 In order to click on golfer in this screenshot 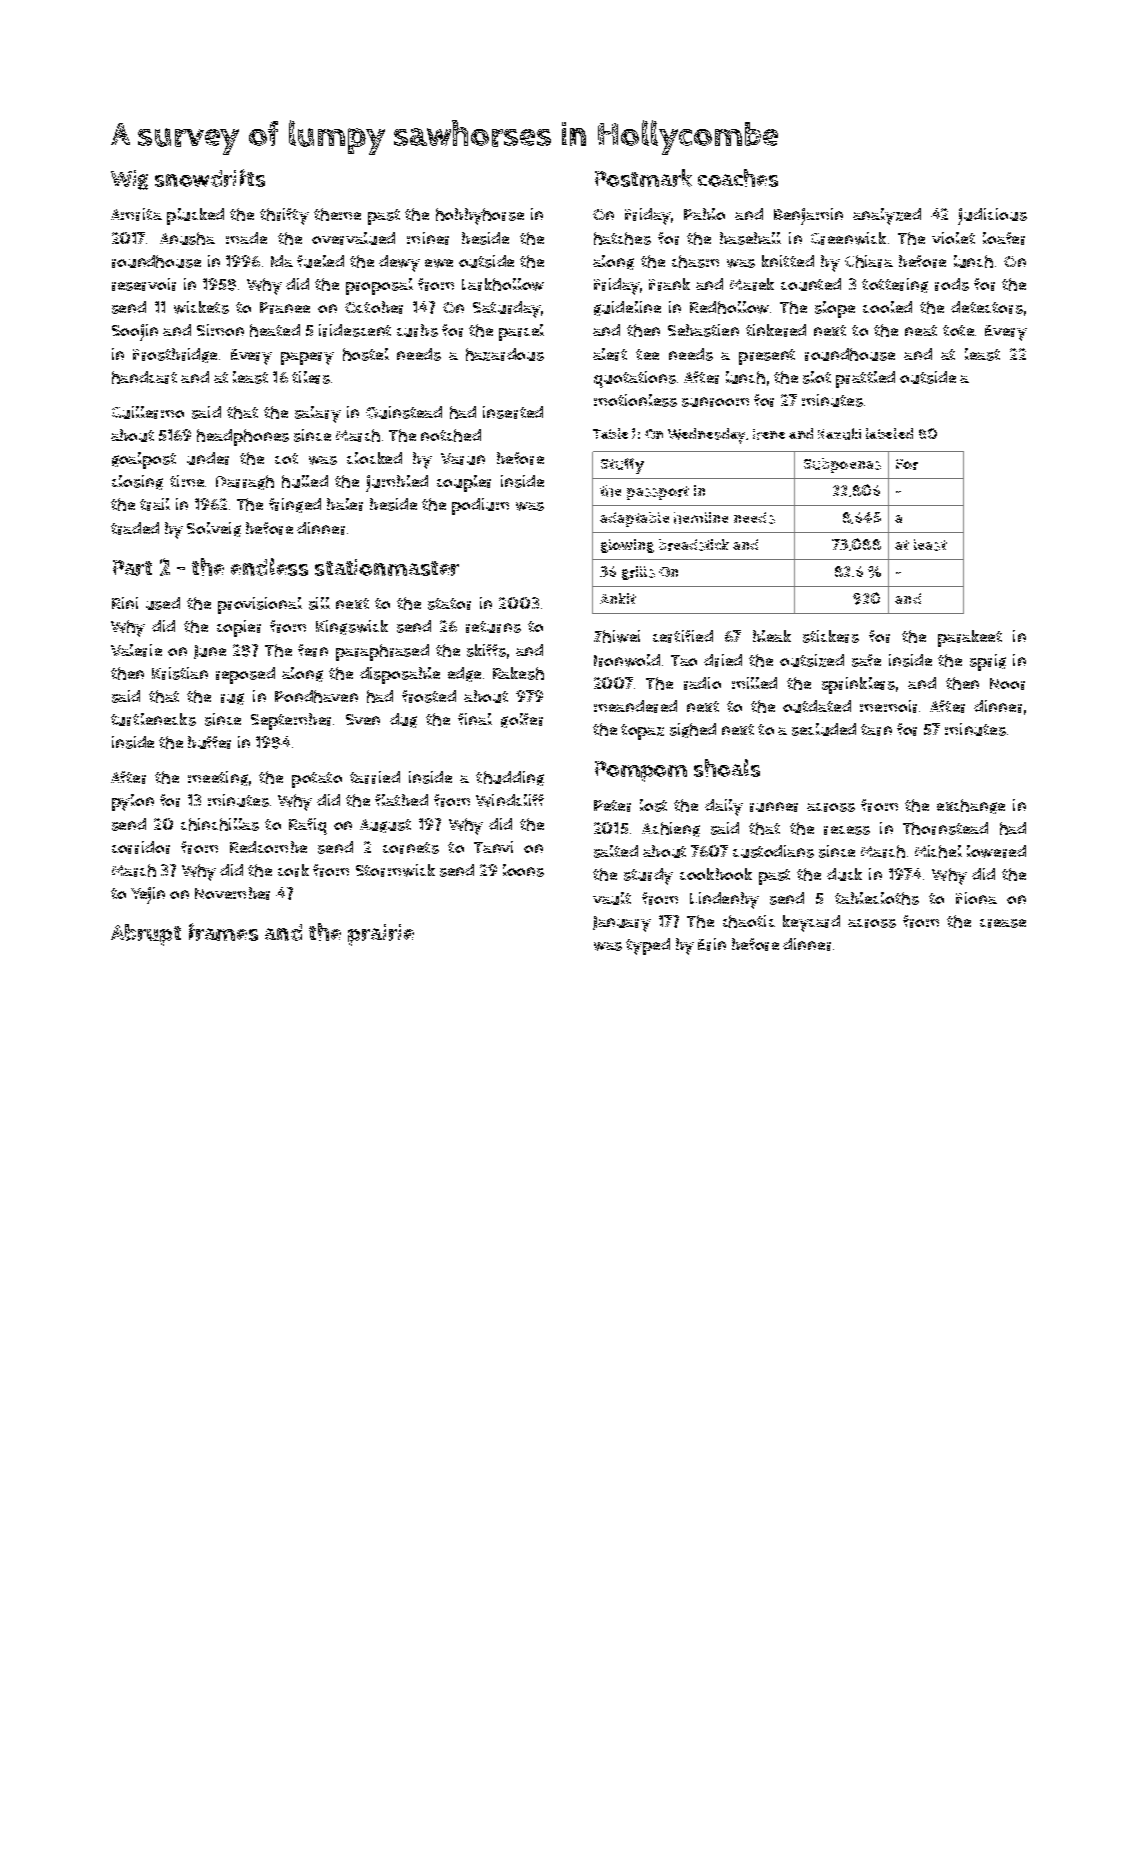, I will do `click(522, 720)`.
